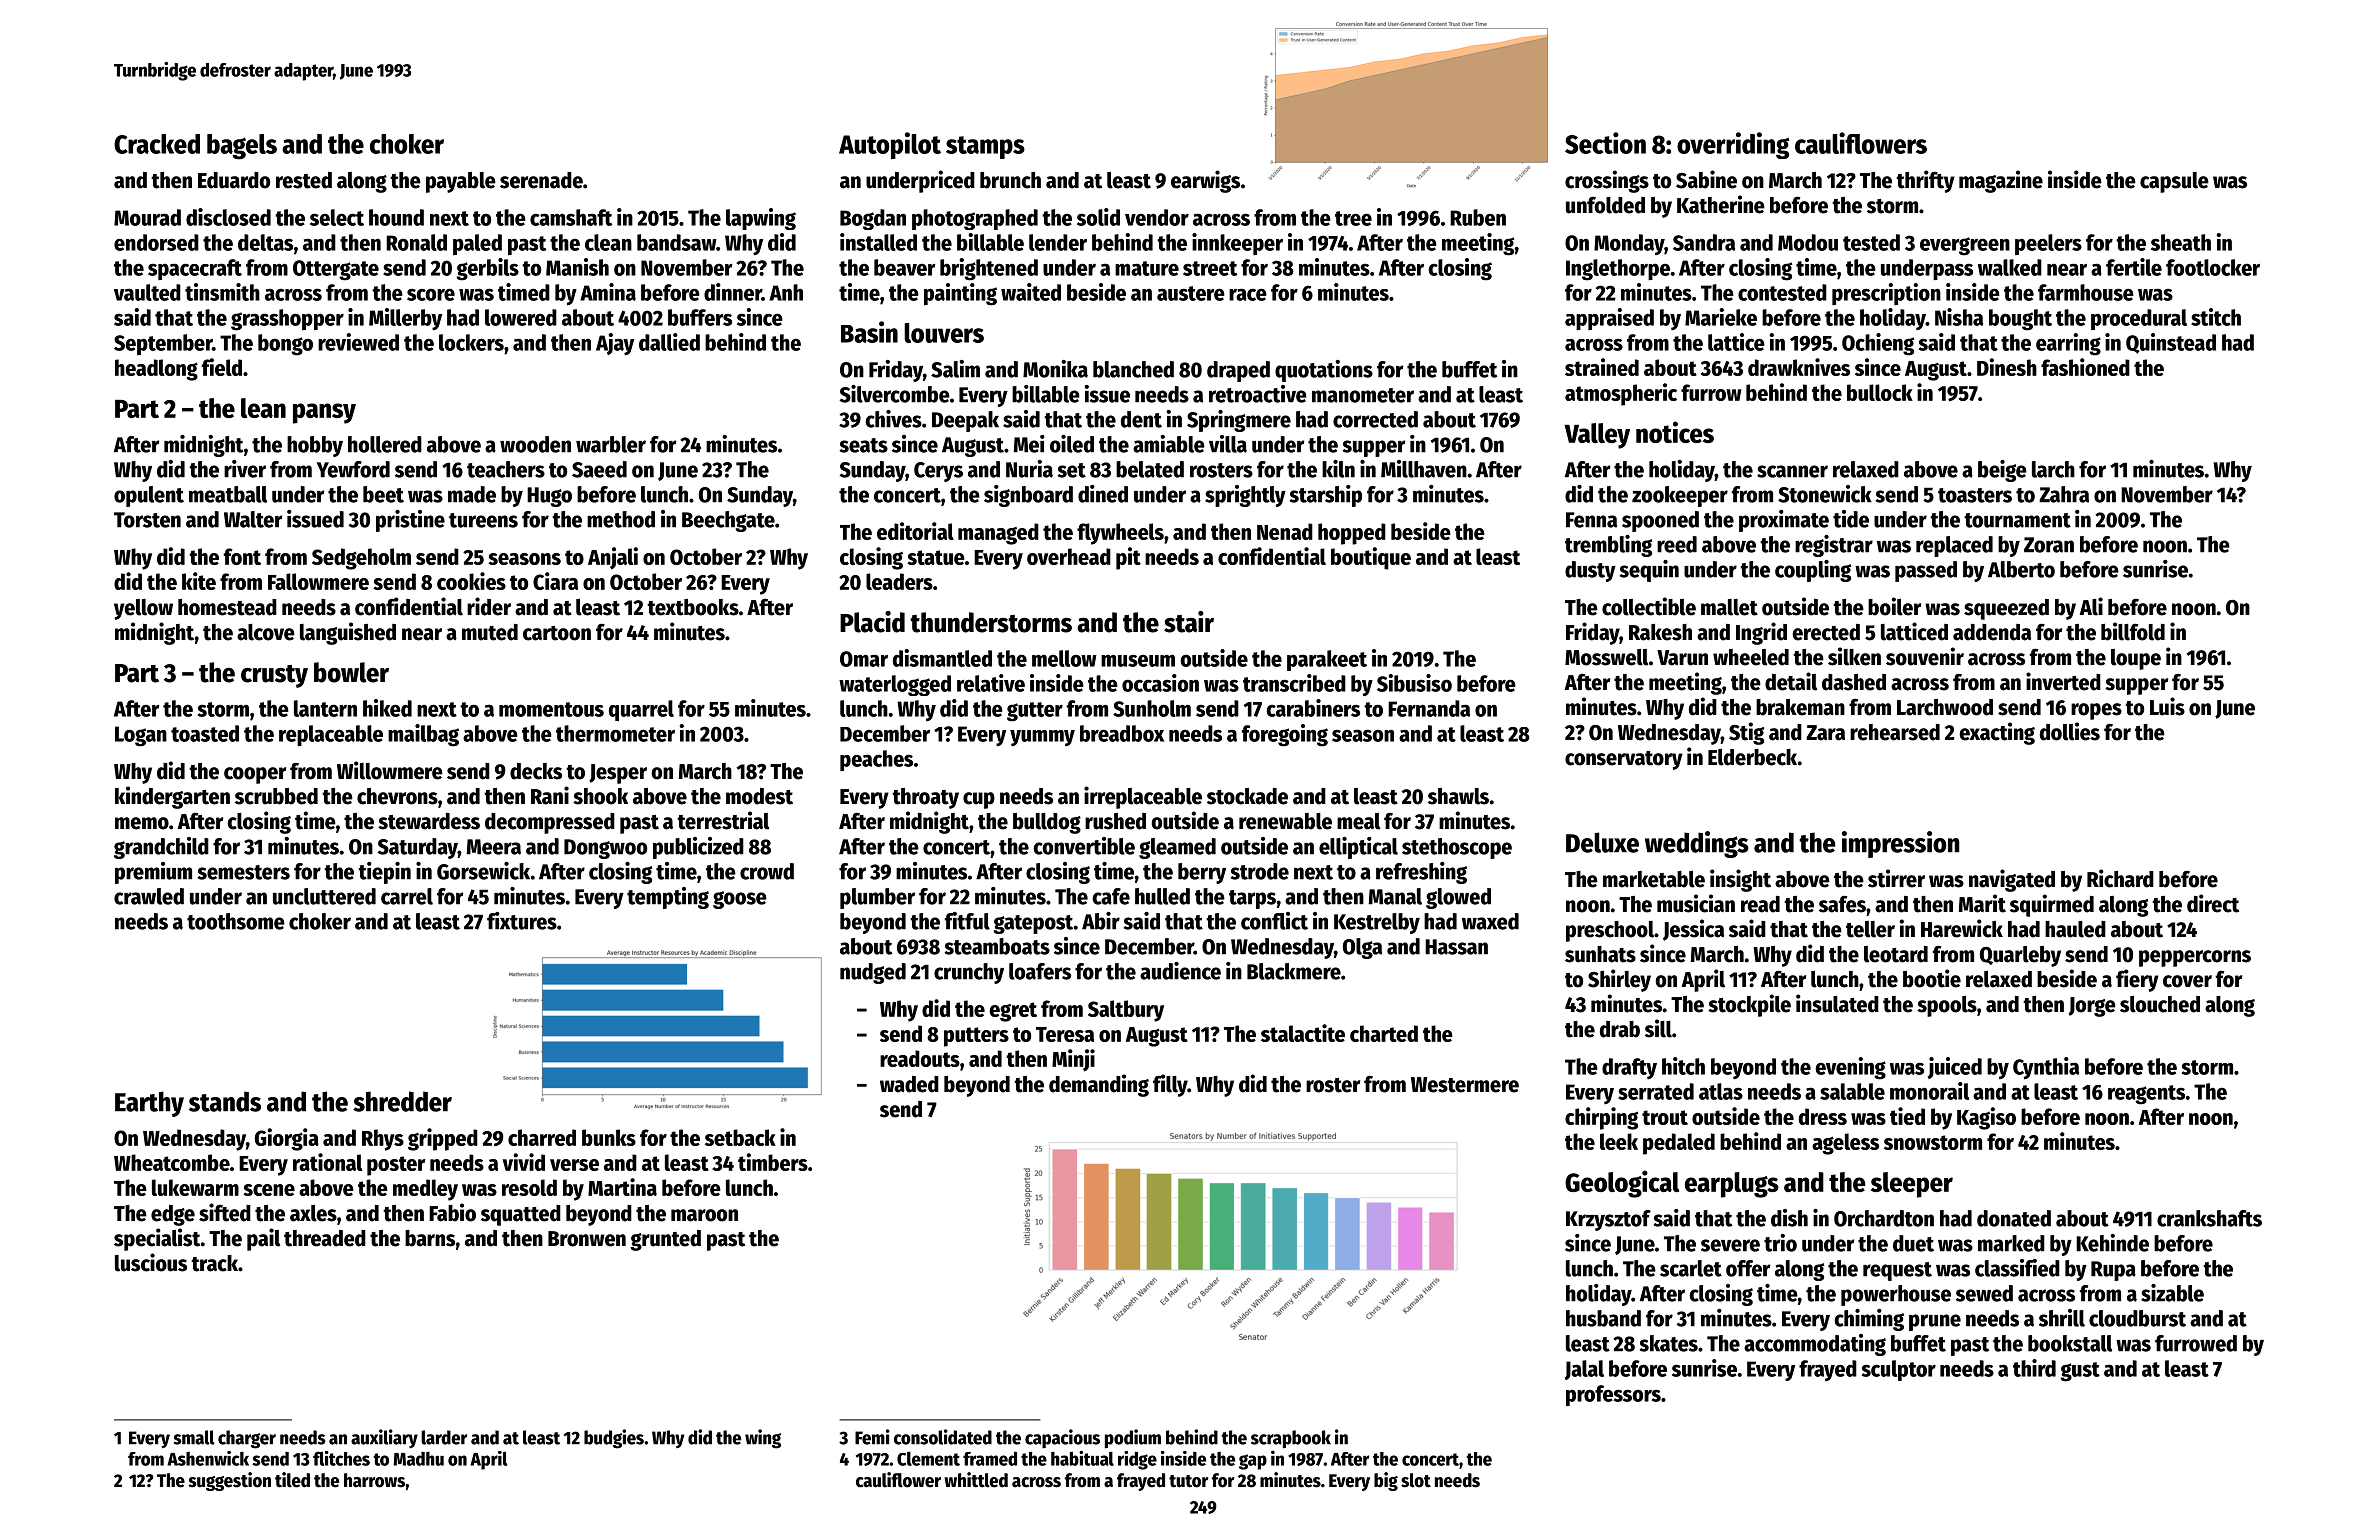 The width and height of the screenshot is (2380, 1540). What do you see at coordinates (1605, 143) in the screenshot?
I see `Section` at bounding box center [1605, 143].
